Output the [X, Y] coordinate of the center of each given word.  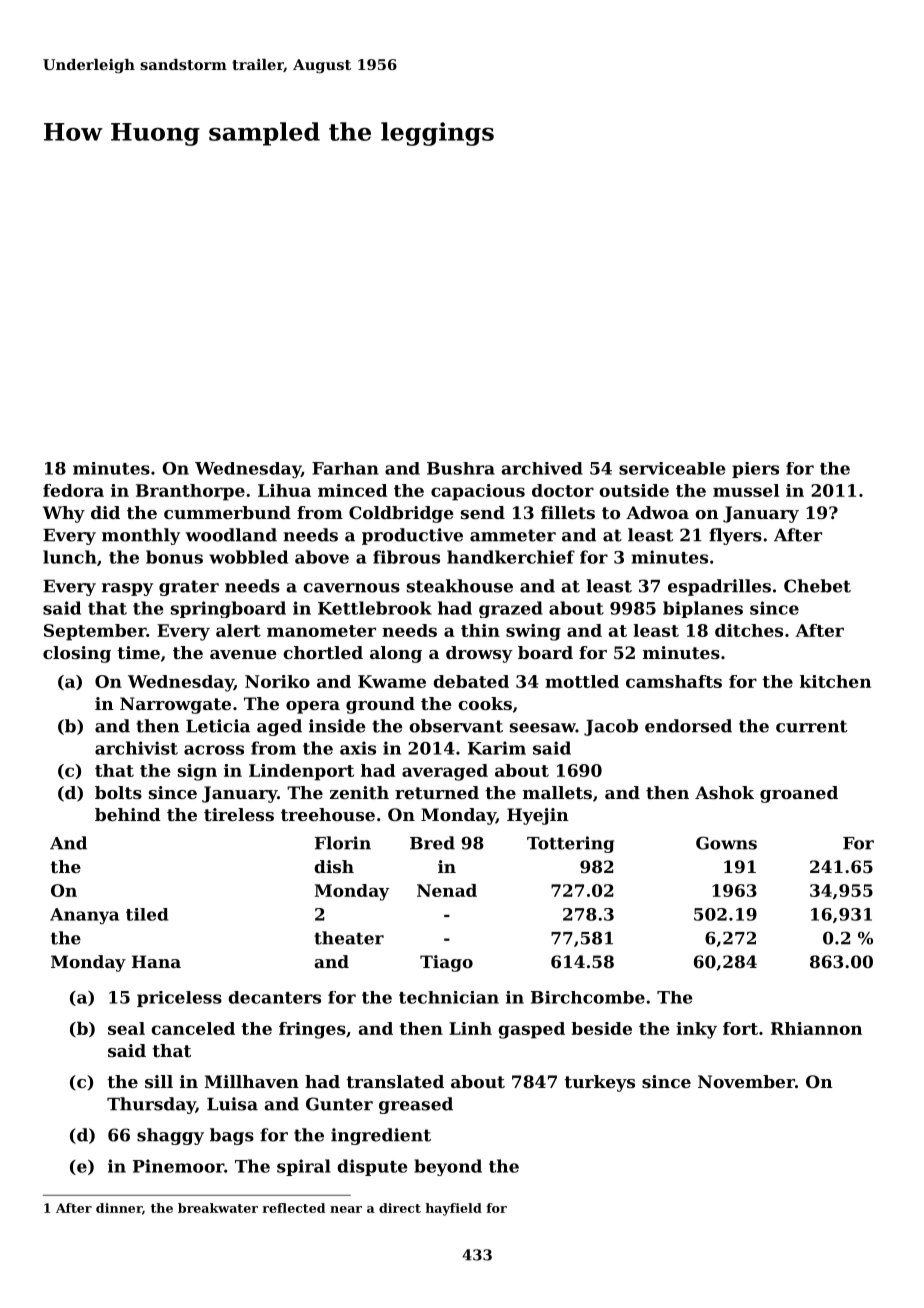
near [346, 1209]
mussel [746, 490]
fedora [73, 490]
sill [159, 1081]
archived [542, 468]
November [746, 1081]
